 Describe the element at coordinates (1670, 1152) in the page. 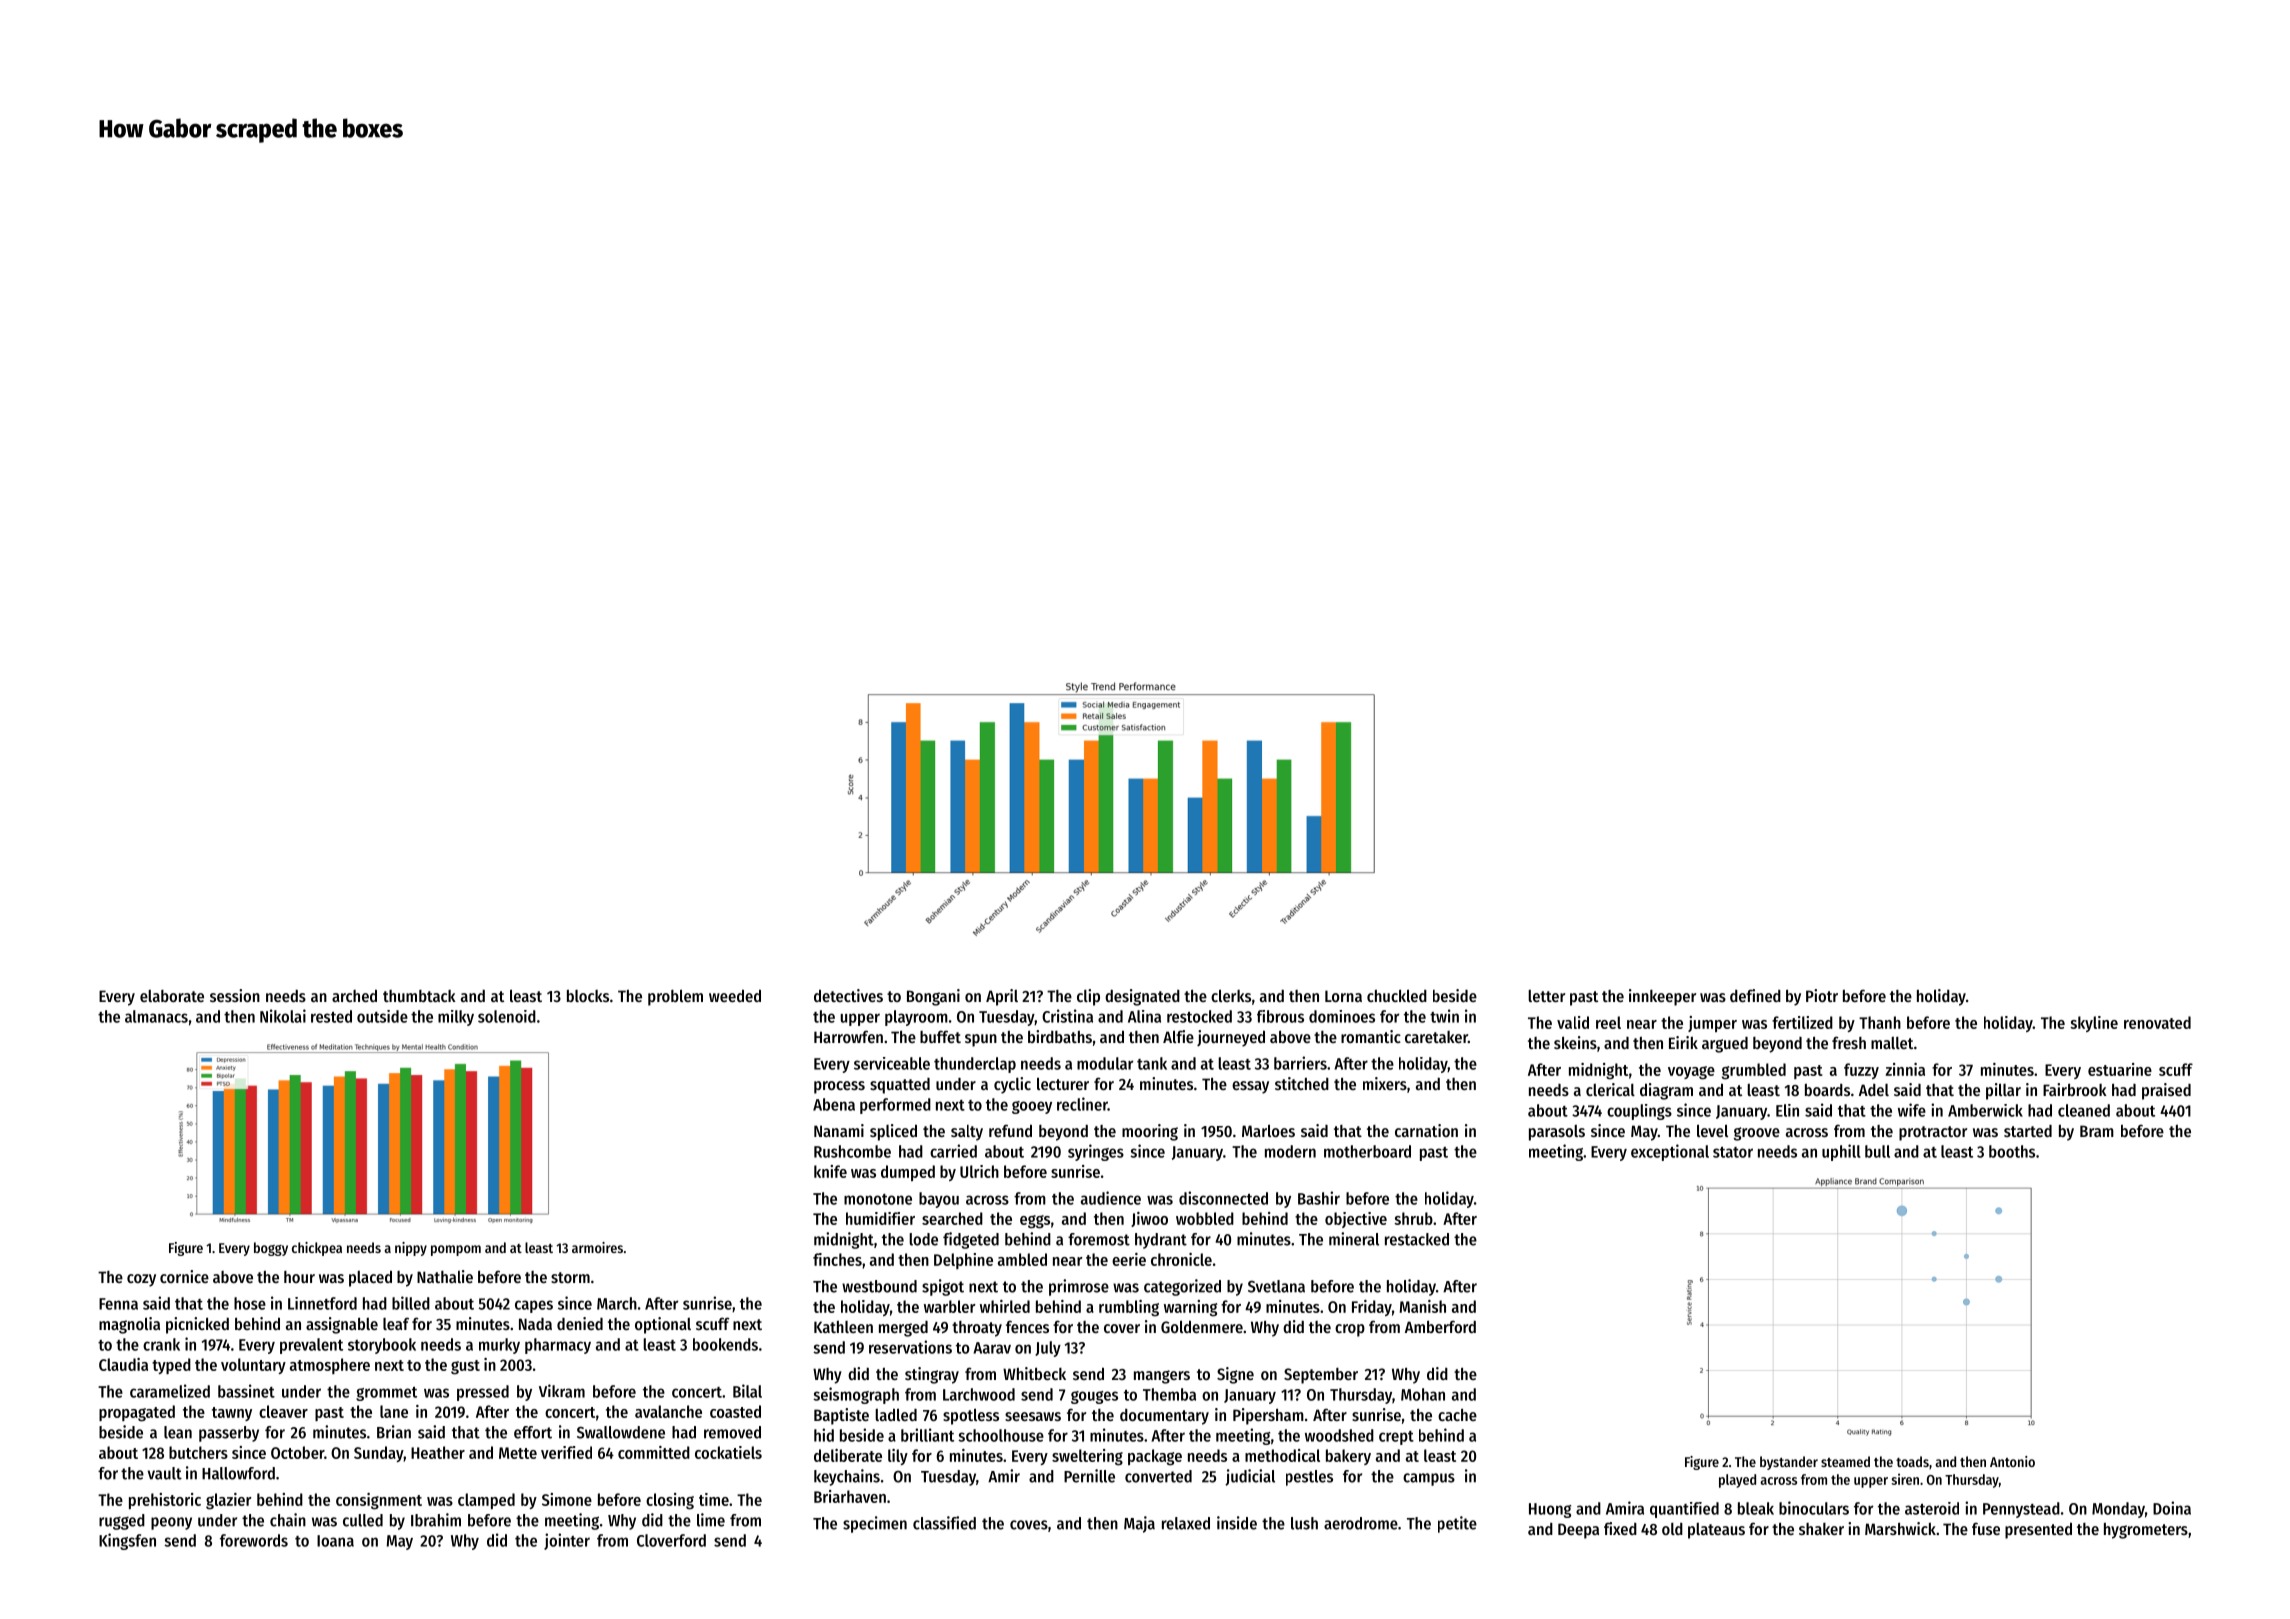

I see `exceptional` at that location.
